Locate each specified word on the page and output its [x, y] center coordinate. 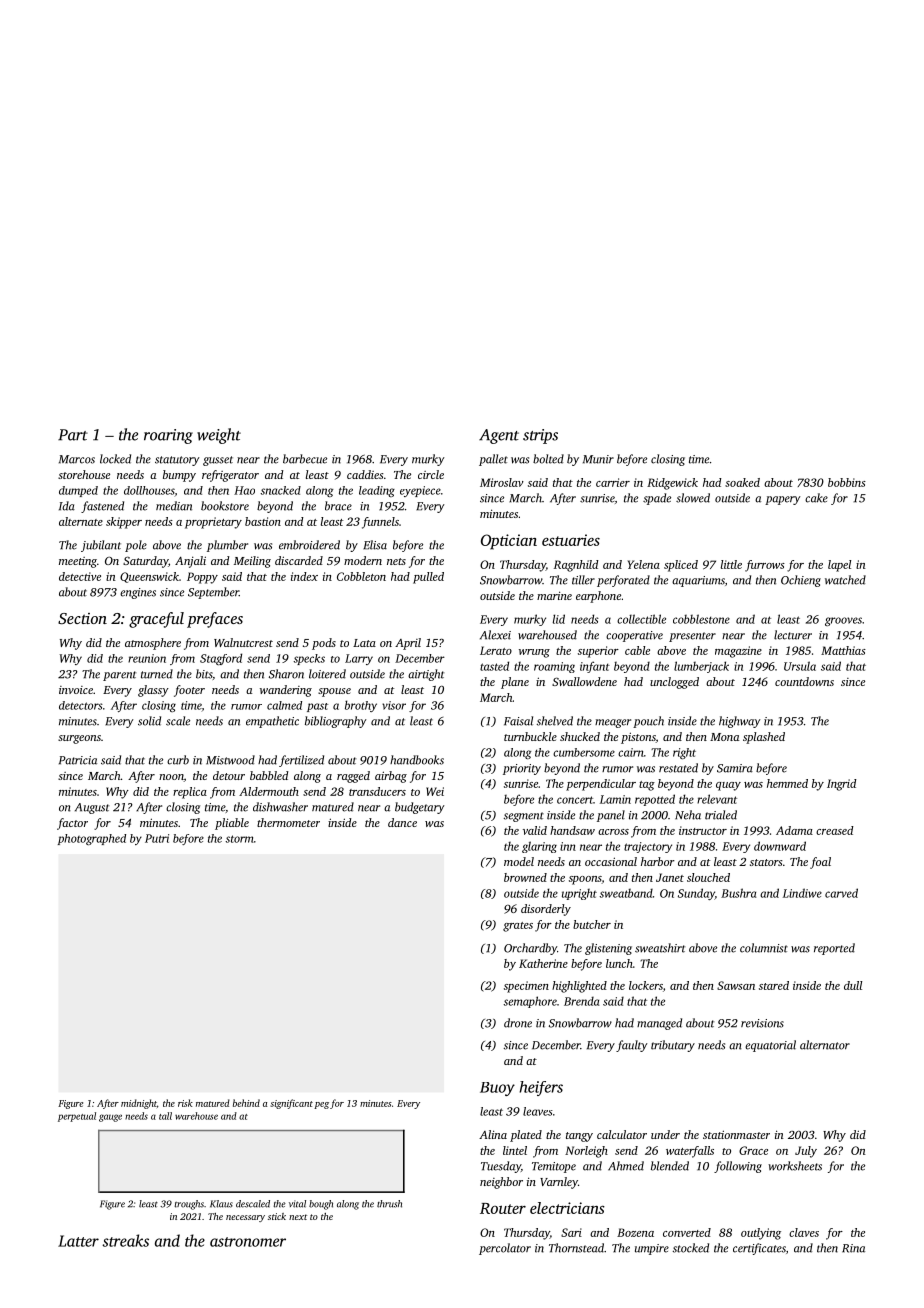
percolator [505, 1249]
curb [178, 760]
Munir [598, 459]
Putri [157, 838]
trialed [721, 815]
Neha [688, 815]
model [519, 861]
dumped [78, 491]
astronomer [248, 1242]
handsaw [572, 830]
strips [540, 436]
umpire [652, 1249]
